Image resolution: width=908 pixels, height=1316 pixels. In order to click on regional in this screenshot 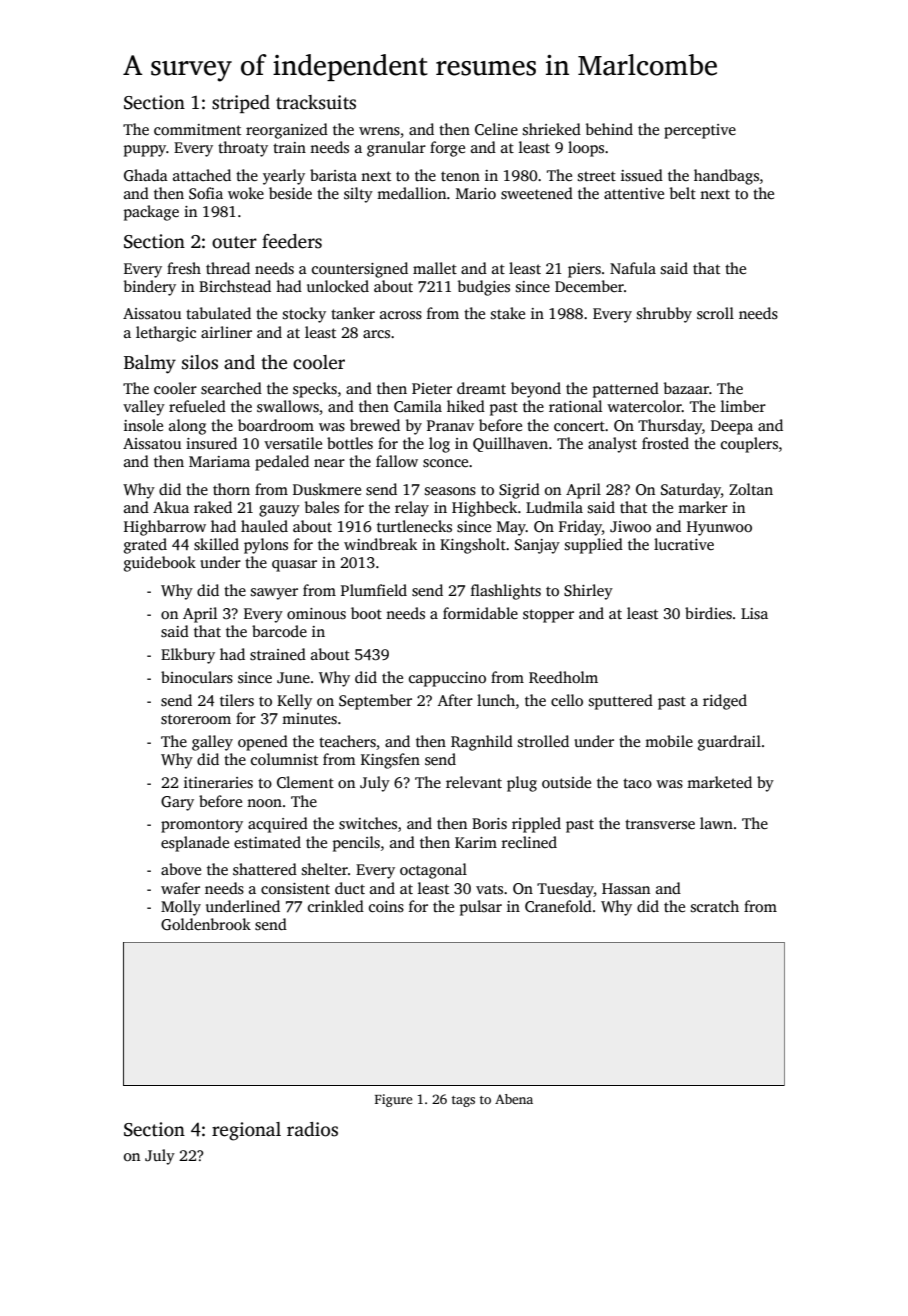, I will do `click(246, 1131)`.
